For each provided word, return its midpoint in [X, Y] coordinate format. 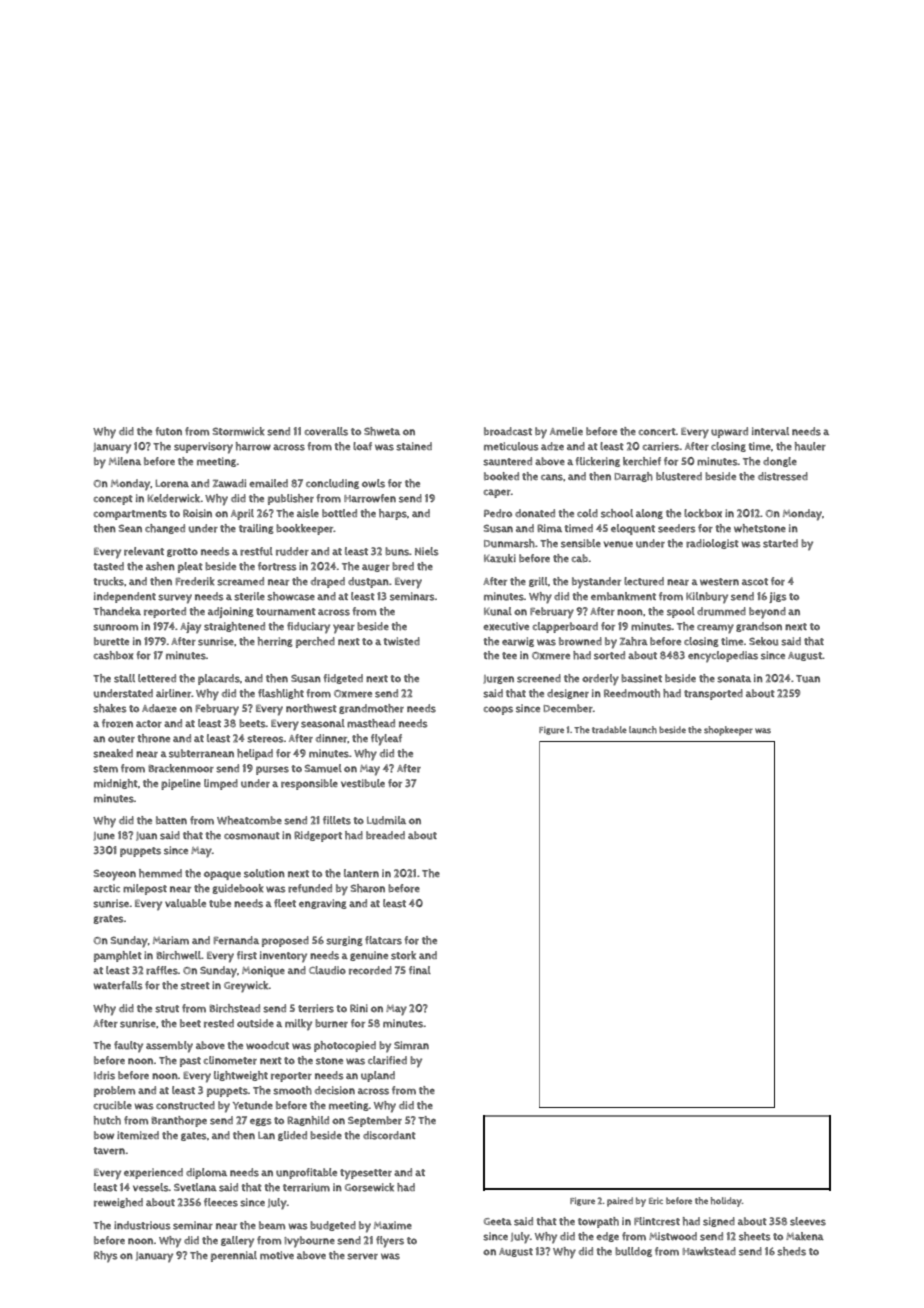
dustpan [368, 582]
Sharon [368, 888]
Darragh [633, 477]
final [420, 970]
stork [403, 955]
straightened [234, 627]
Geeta [498, 1221]
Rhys [106, 1257]
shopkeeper [728, 731]
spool [681, 612]
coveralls [326, 431]
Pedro [498, 513]
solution [264, 873]
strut [167, 1009]
